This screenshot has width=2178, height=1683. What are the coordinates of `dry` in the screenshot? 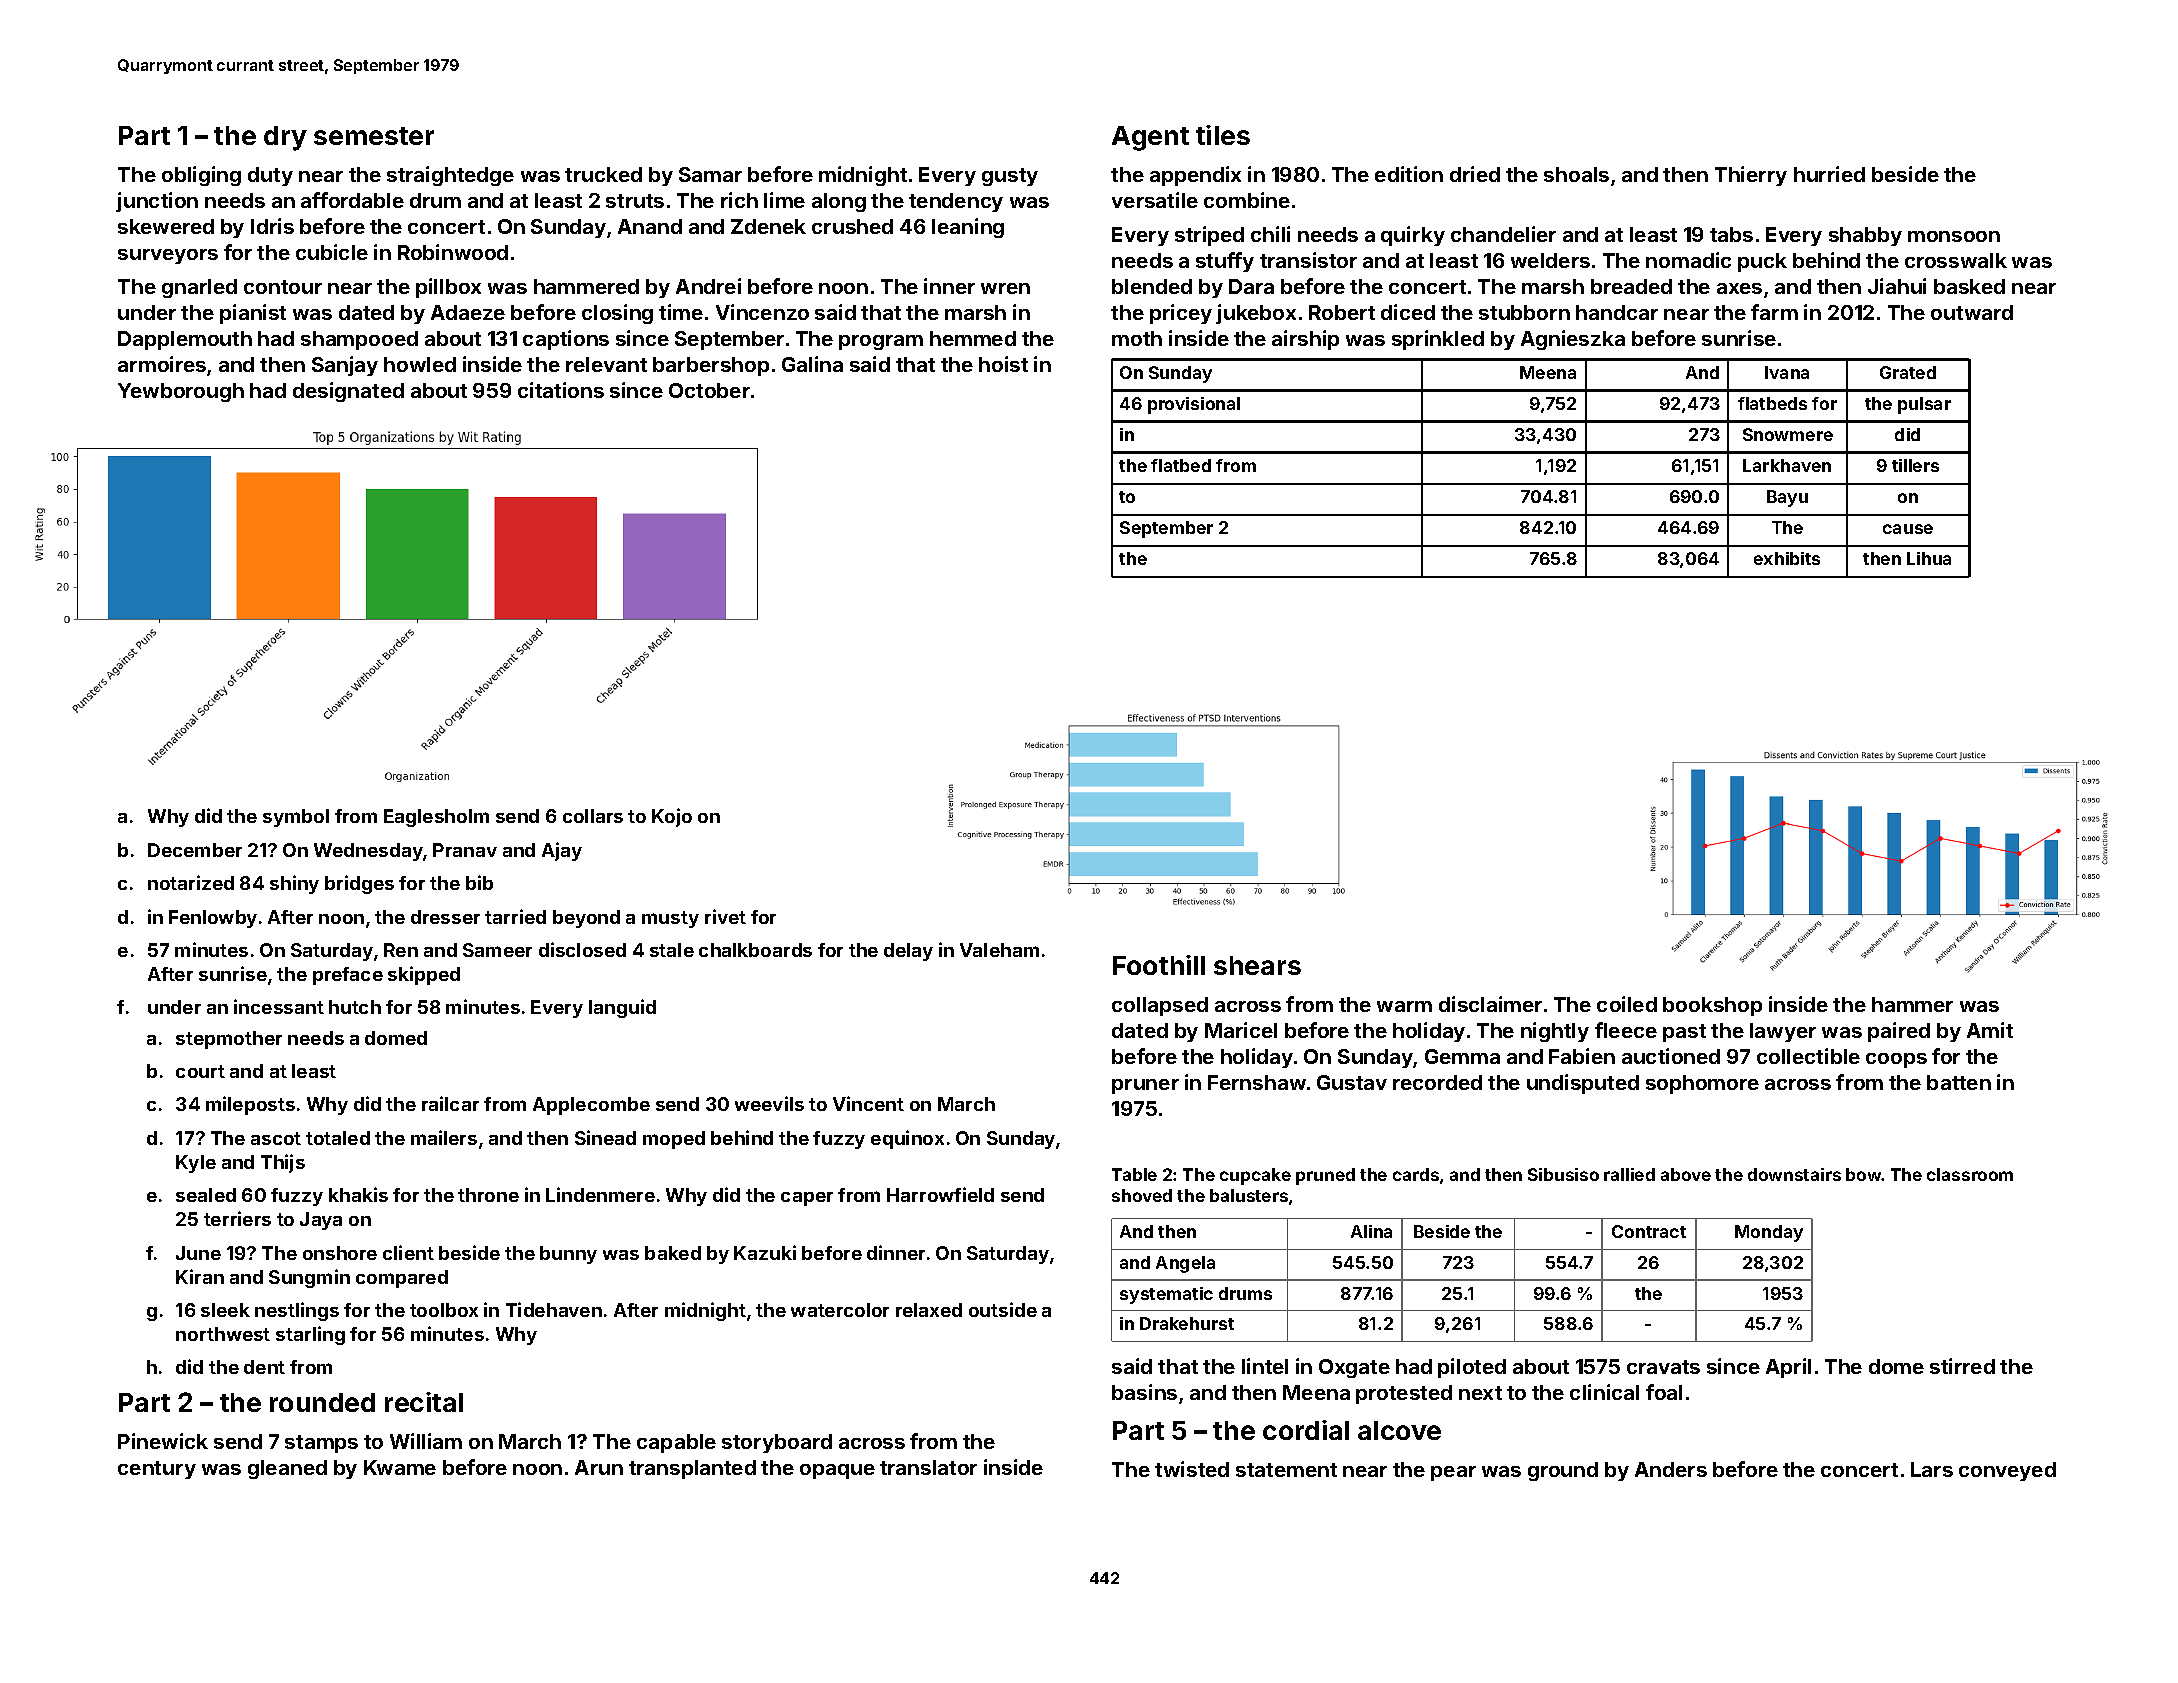 It's located at (285, 138).
